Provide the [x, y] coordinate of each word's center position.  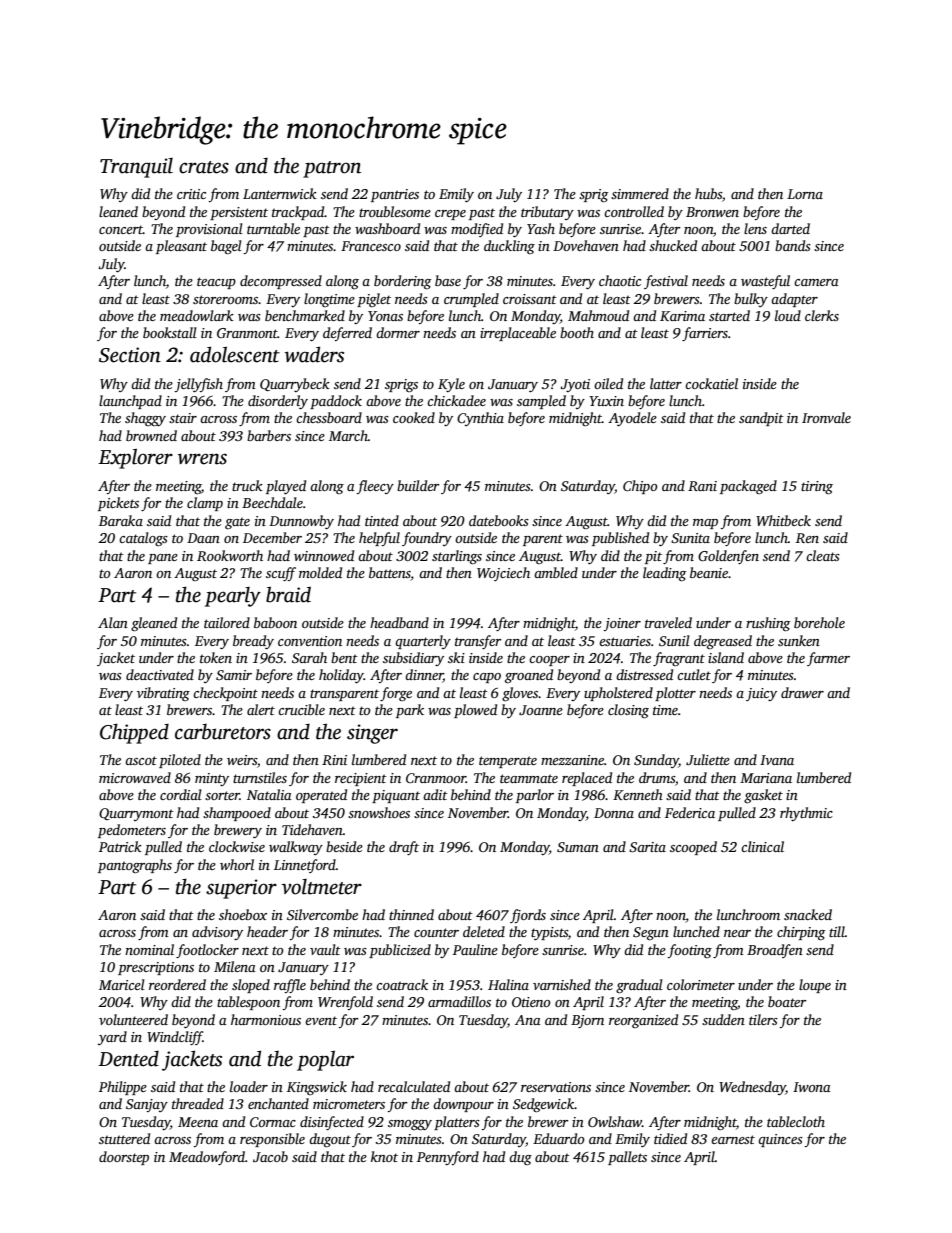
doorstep [124, 1158]
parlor [535, 796]
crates [204, 167]
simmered [640, 193]
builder [418, 485]
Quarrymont [136, 814]
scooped [693, 848]
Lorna [805, 194]
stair [183, 418]
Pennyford [448, 1158]
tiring [817, 487]
